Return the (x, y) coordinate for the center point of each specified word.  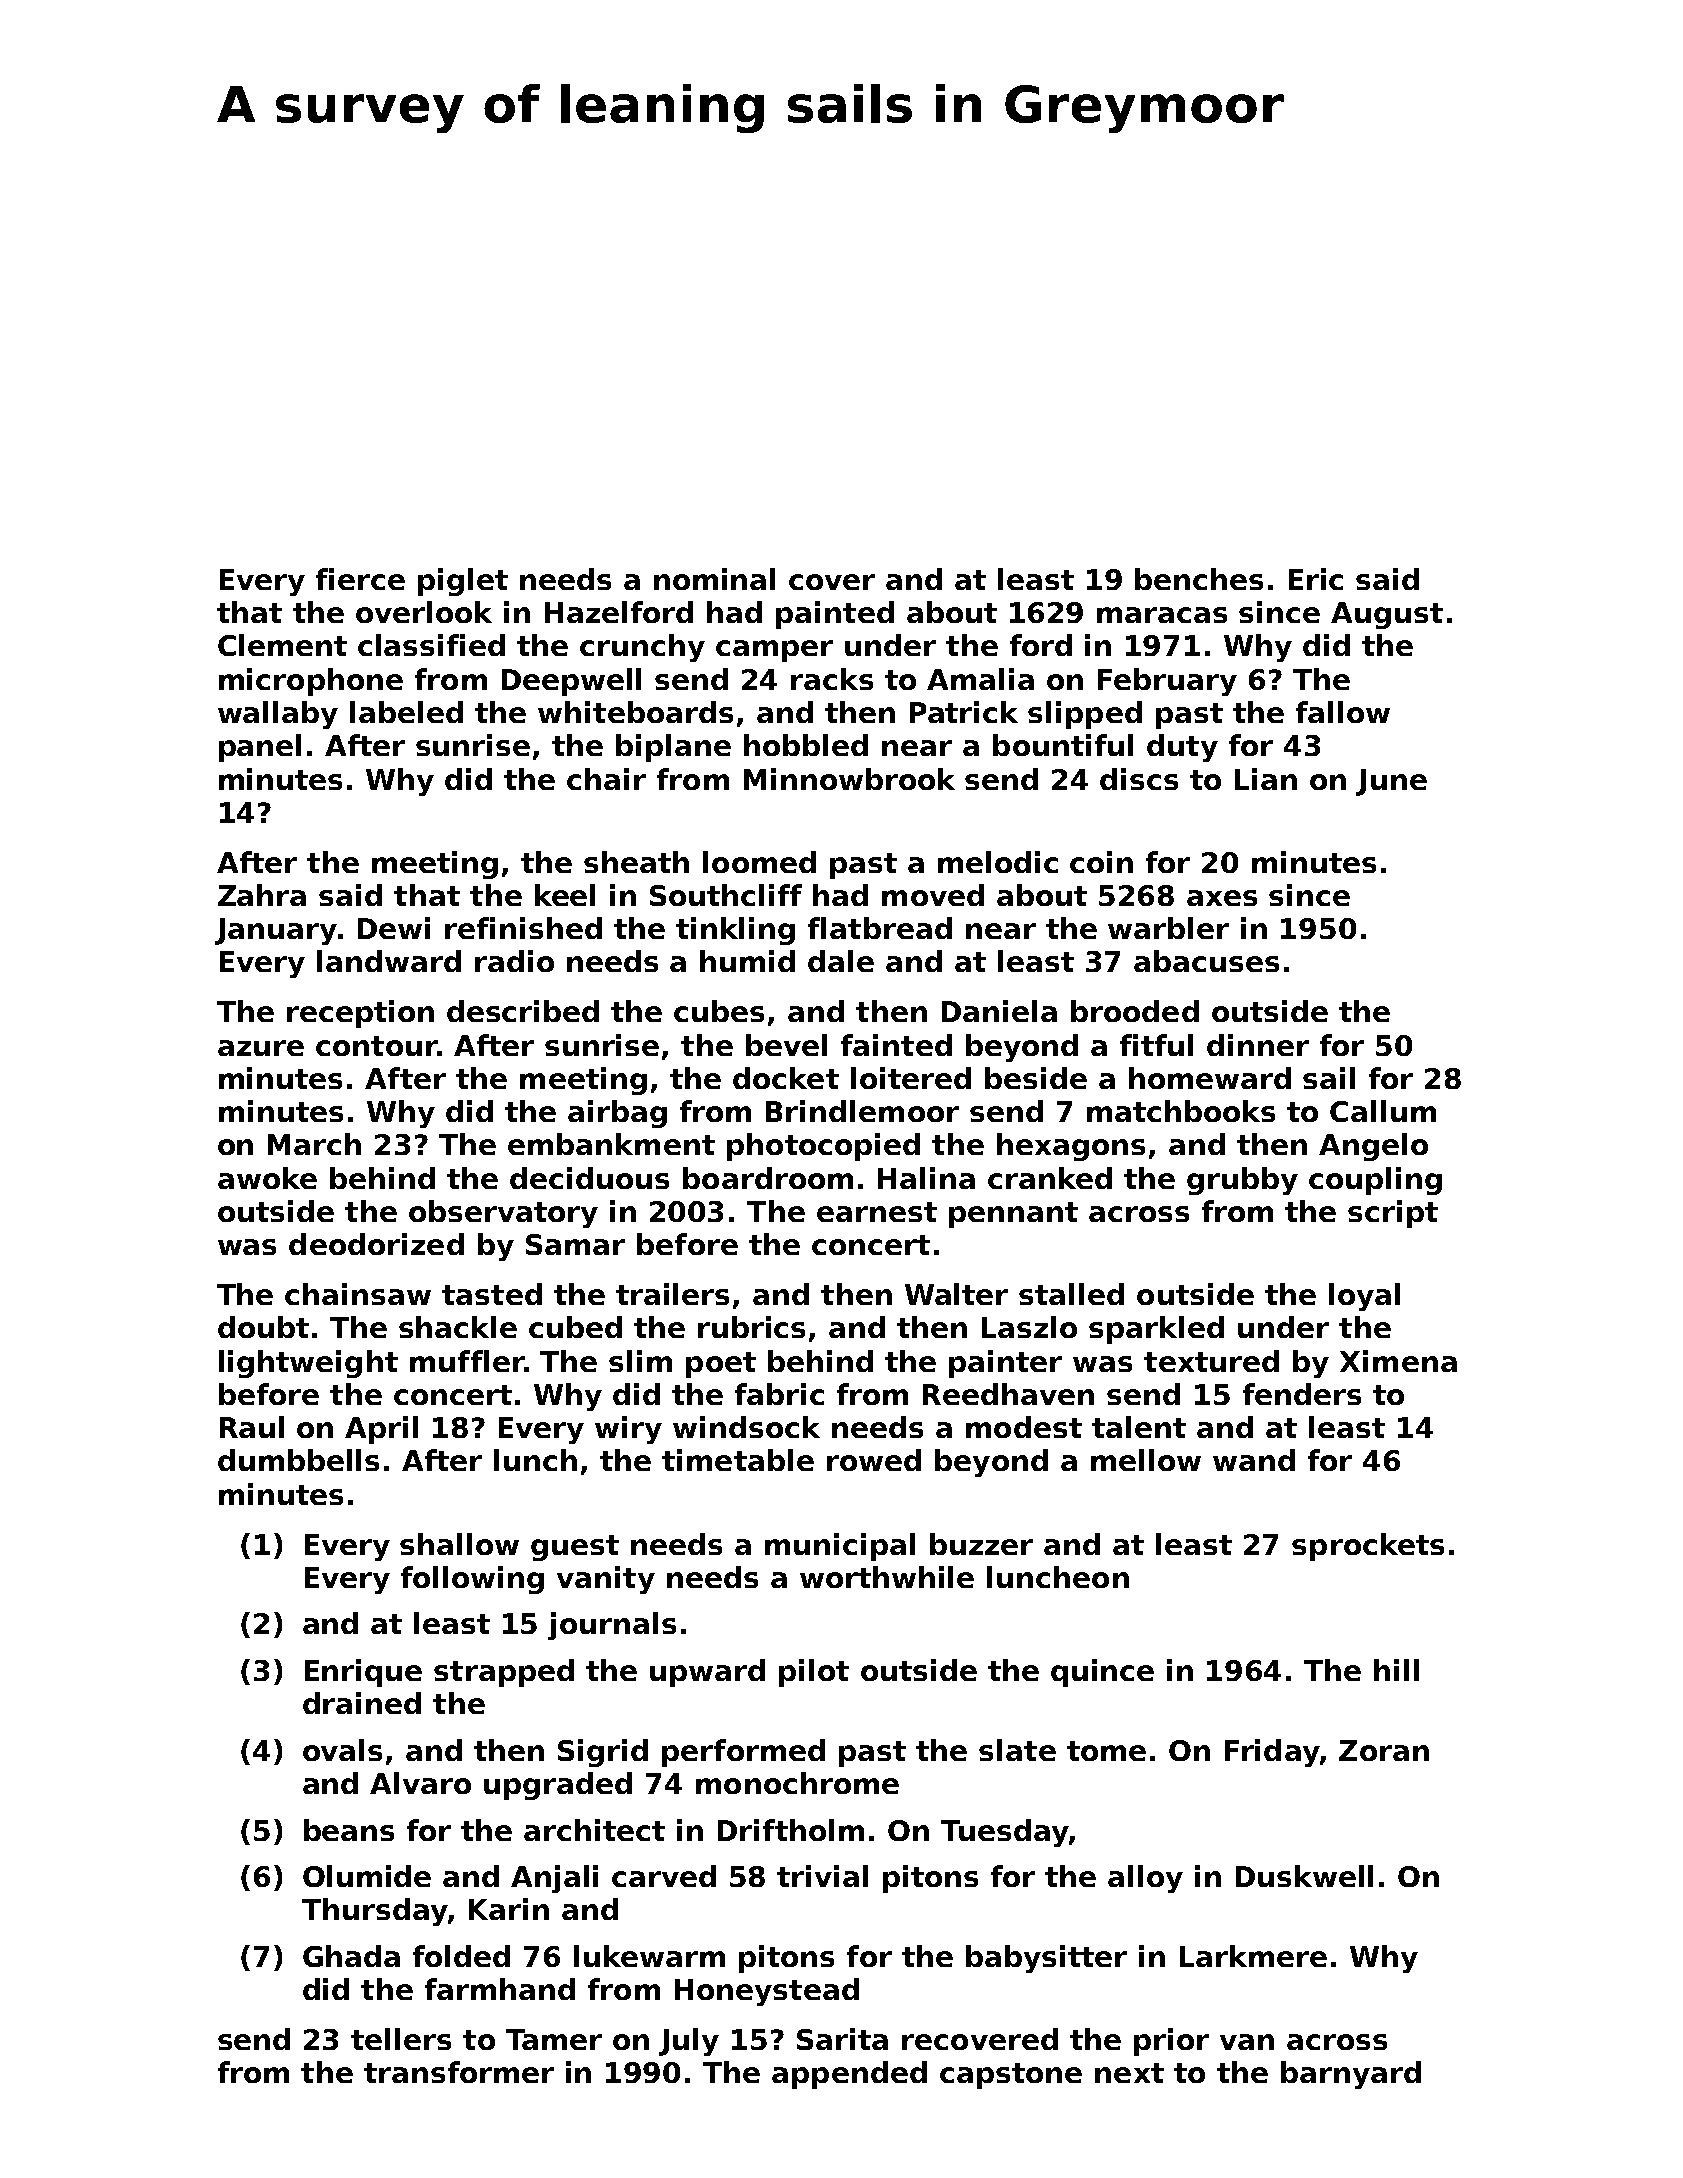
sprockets (1368, 1547)
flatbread (880, 928)
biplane (673, 748)
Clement (282, 645)
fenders (1302, 1394)
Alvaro (420, 1783)
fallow (1343, 712)
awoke (267, 1178)
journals (612, 1626)
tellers (401, 2039)
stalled (1071, 1294)
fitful (1156, 1045)
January (276, 931)
